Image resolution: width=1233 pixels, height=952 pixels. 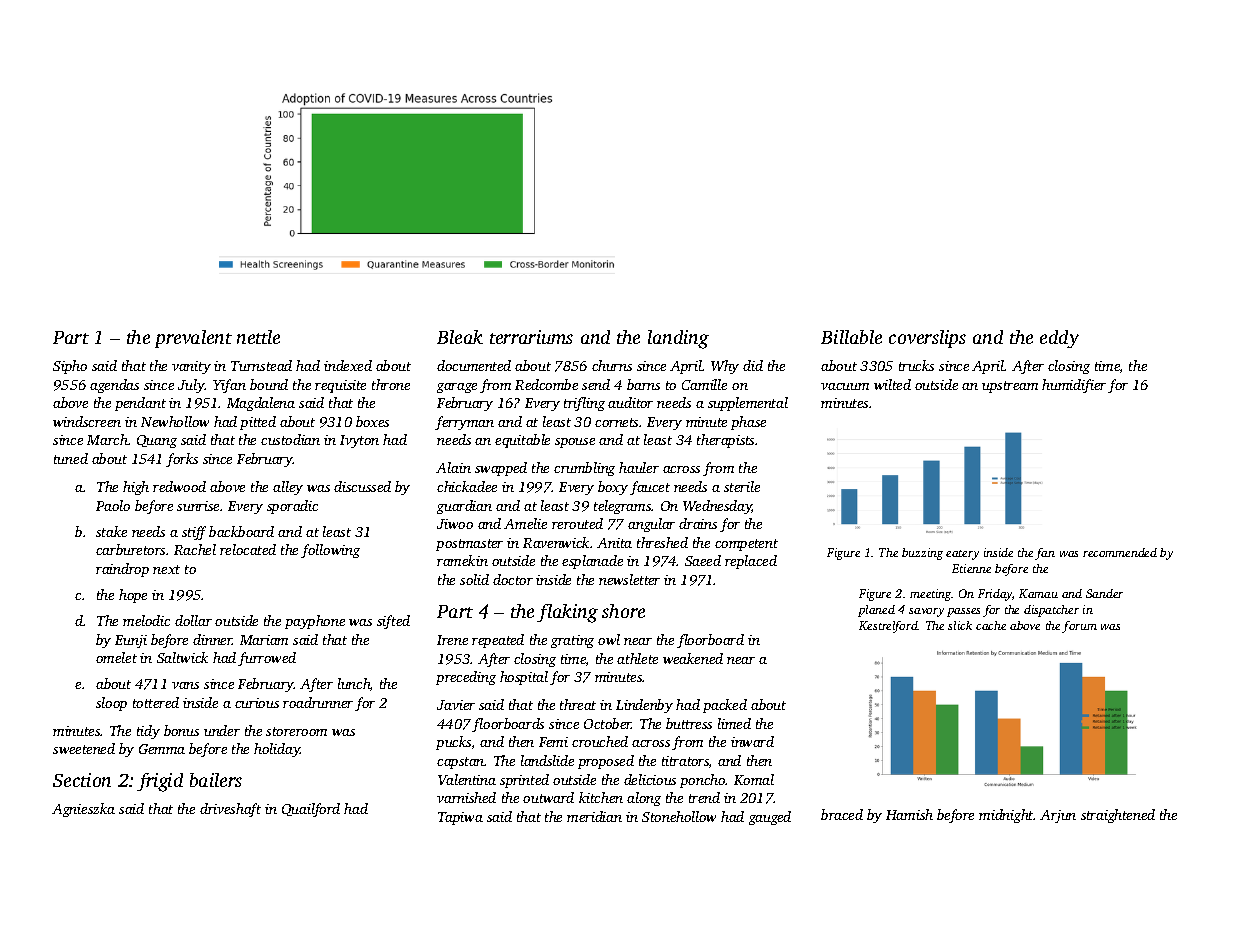 What do you see at coordinates (193, 339) in the screenshot?
I see `prevalent` at bounding box center [193, 339].
